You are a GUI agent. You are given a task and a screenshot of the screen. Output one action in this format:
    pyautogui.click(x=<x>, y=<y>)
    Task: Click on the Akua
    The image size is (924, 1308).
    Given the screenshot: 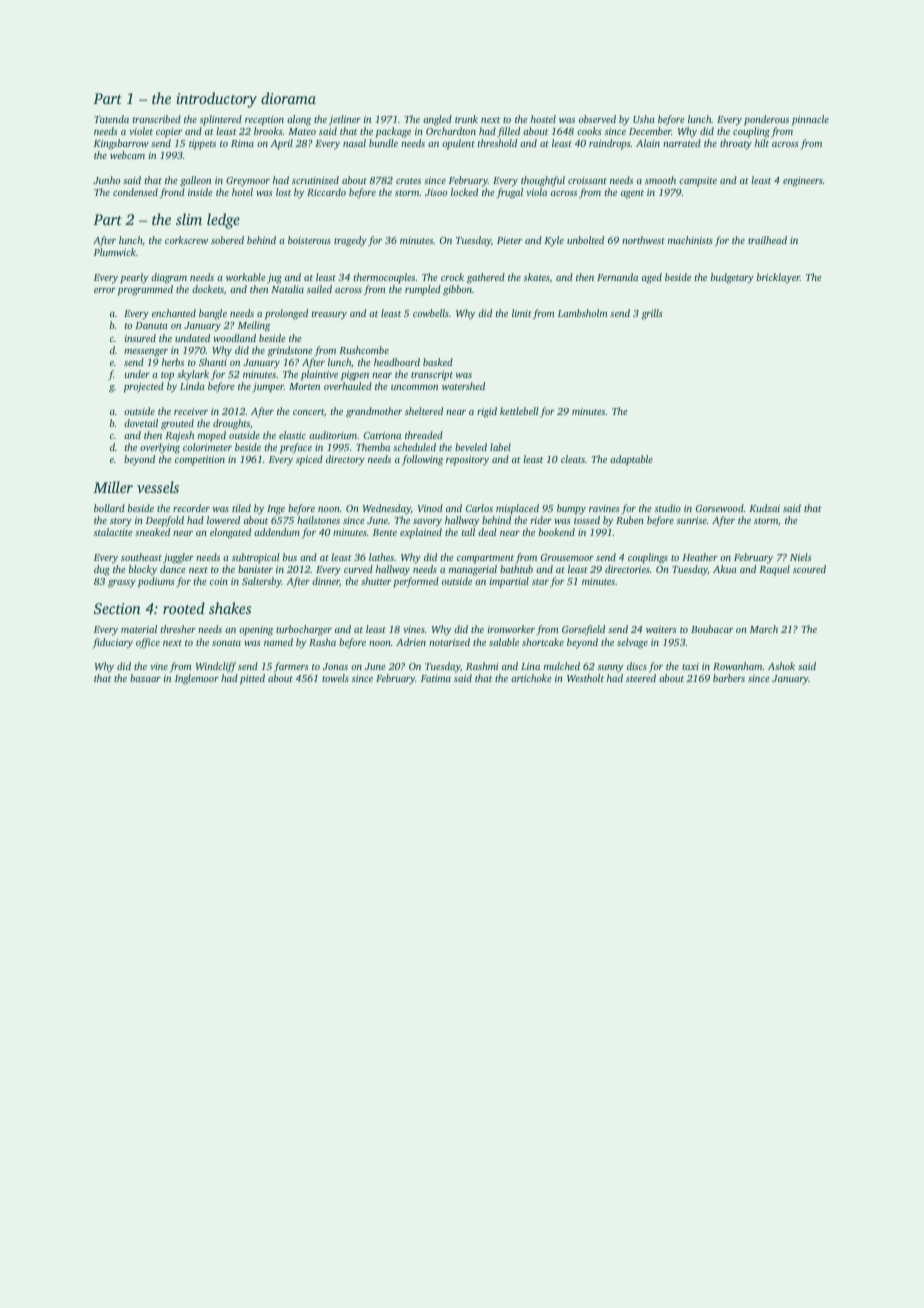 What is the action you would take?
    pyautogui.click(x=725, y=569)
